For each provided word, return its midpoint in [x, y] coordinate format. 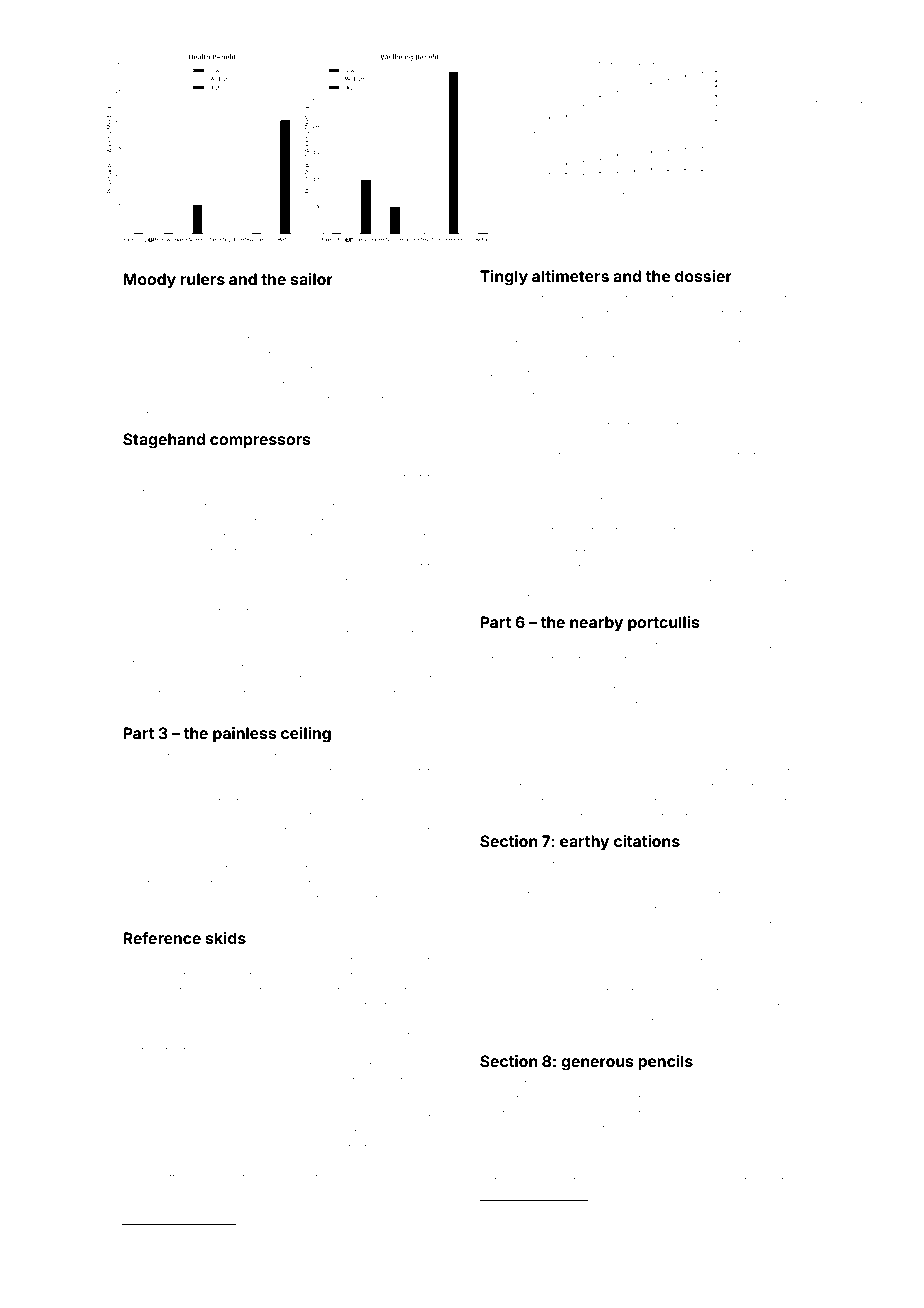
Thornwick [151, 1080]
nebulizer [419, 340]
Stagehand [164, 441]
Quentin [597, 313]
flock [350, 678]
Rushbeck [731, 425]
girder [205, 636]
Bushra [196, 369]
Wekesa [714, 674]
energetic [172, 1120]
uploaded [289, 787]
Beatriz [426, 1117]
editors [395, 694]
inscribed [721, 1129]
